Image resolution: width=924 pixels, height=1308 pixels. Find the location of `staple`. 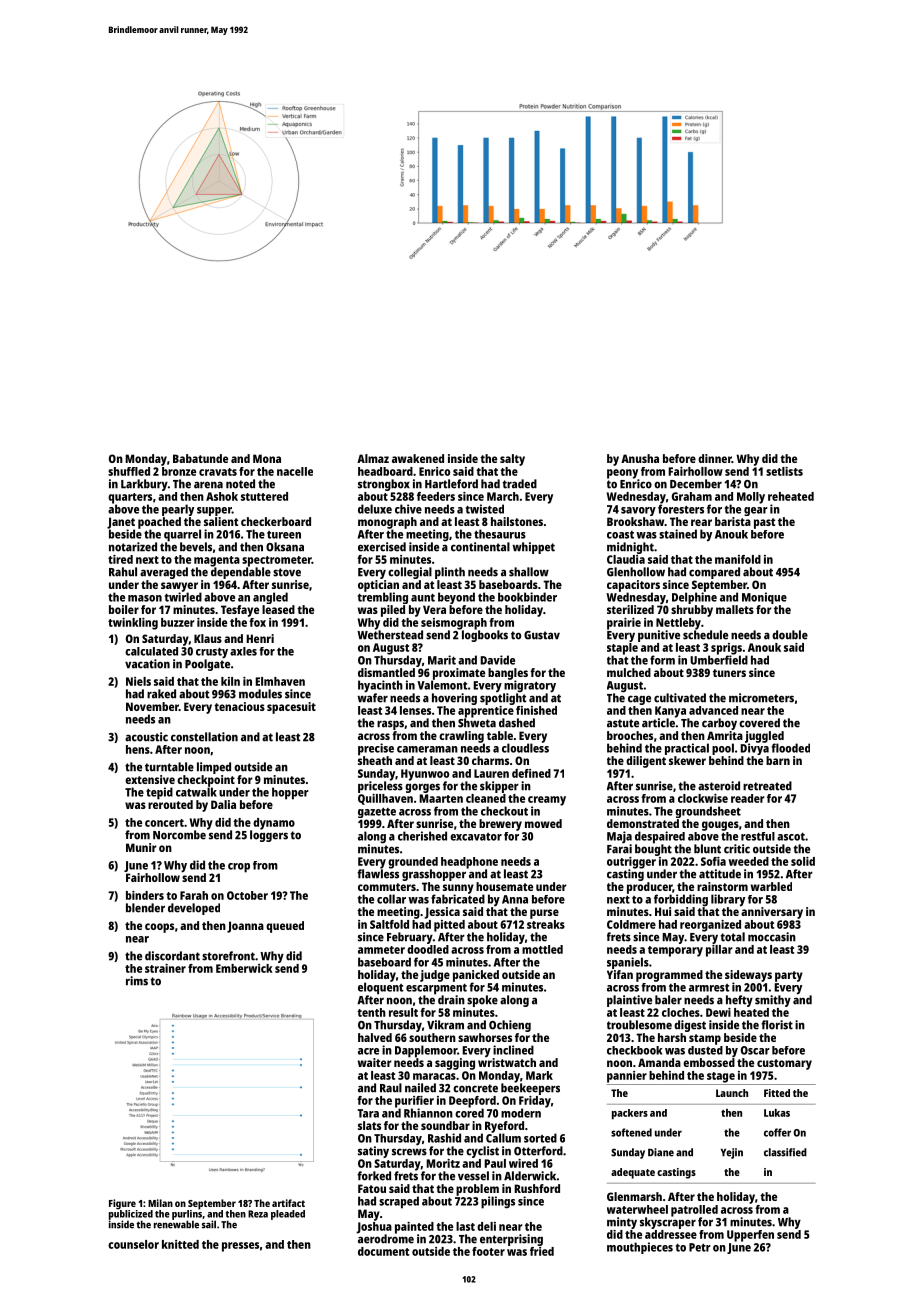

staple is located at coordinates (622, 649).
